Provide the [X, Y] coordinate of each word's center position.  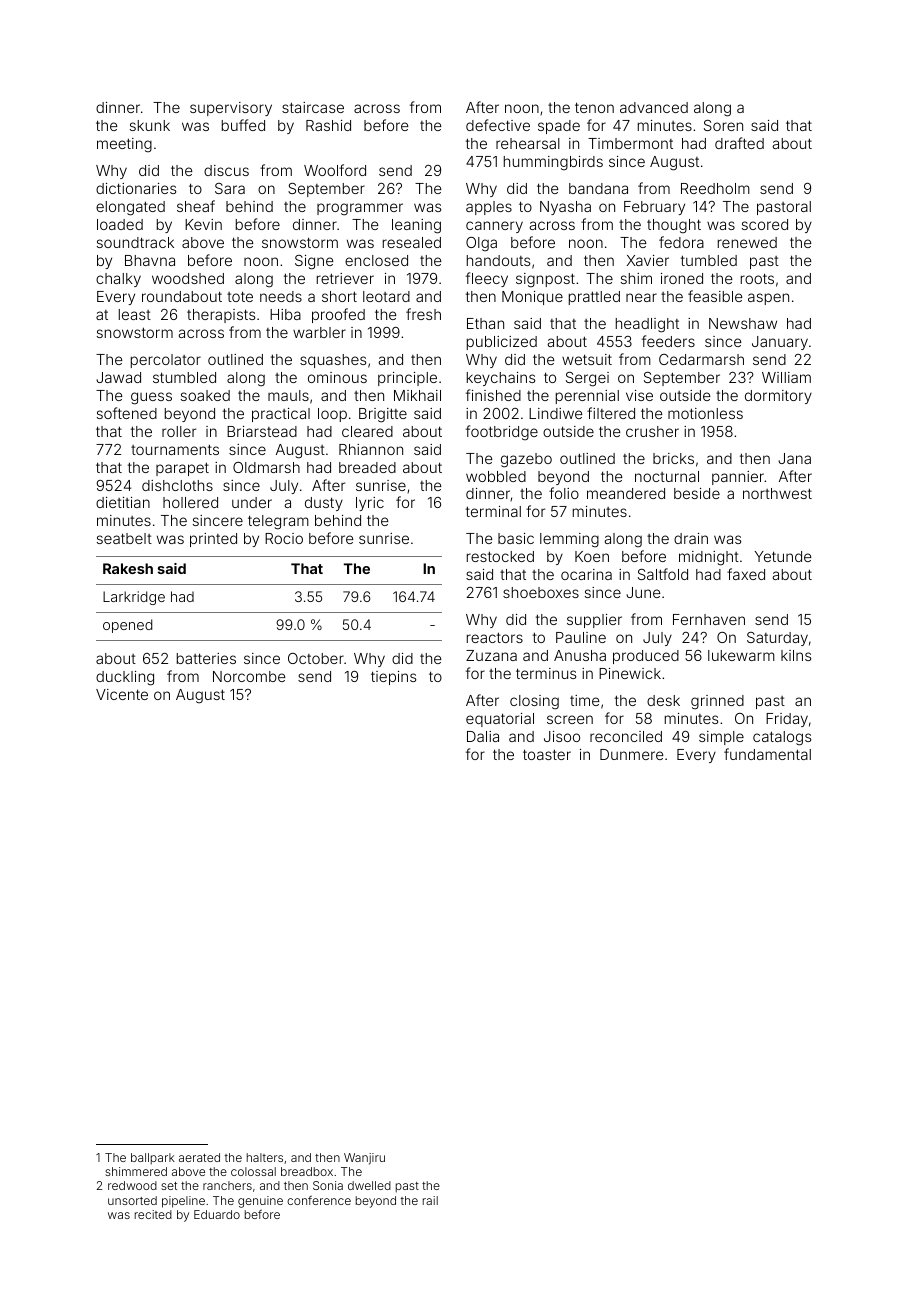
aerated [199, 1157]
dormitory [778, 397]
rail [430, 1200]
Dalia [483, 736]
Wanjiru [364, 1159]
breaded [367, 467]
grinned [717, 702]
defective [498, 125]
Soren [723, 125]
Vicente [122, 694]
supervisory [231, 109]
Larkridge [134, 598]
